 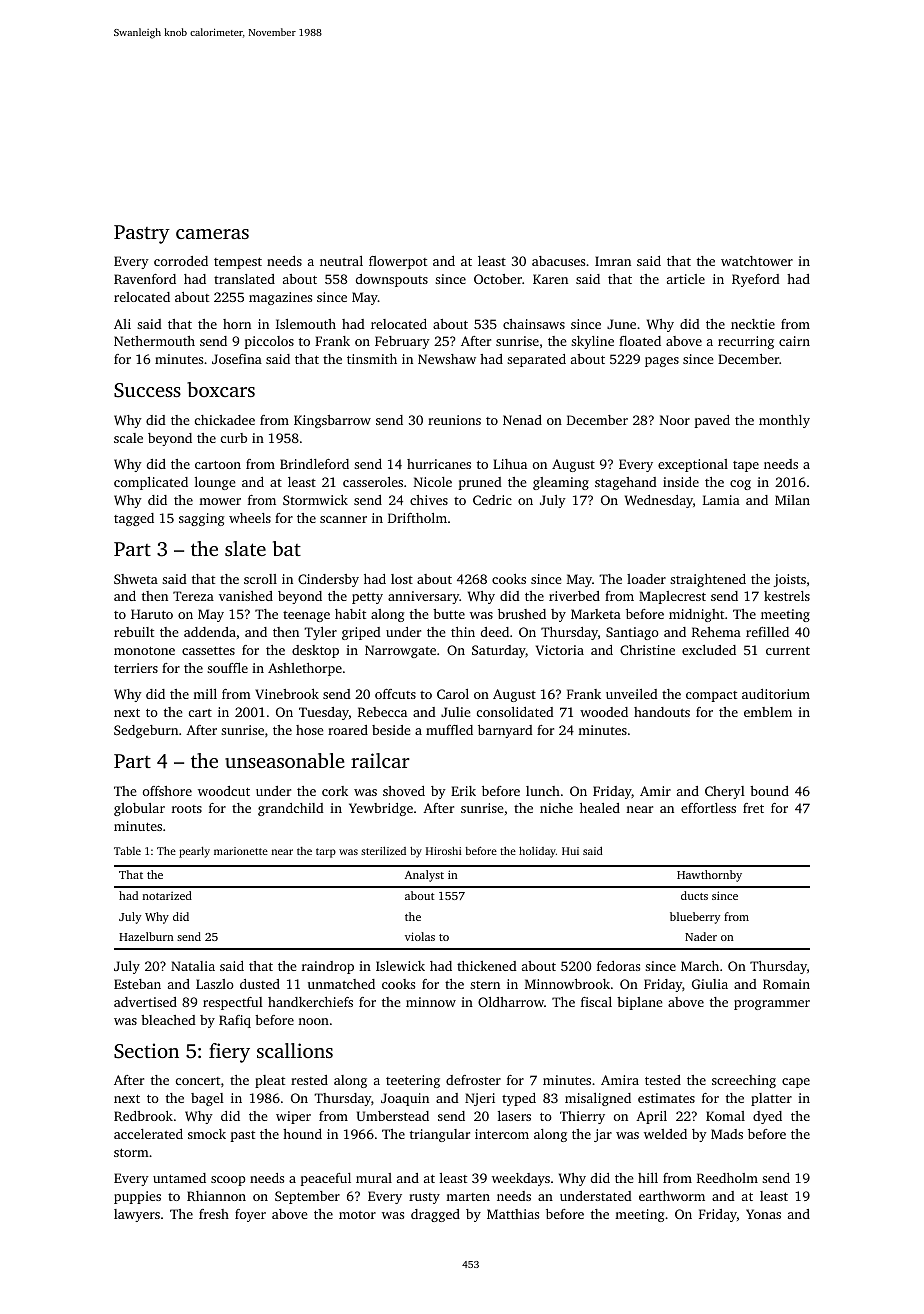 I want to click on Ravenford, so click(x=145, y=279).
